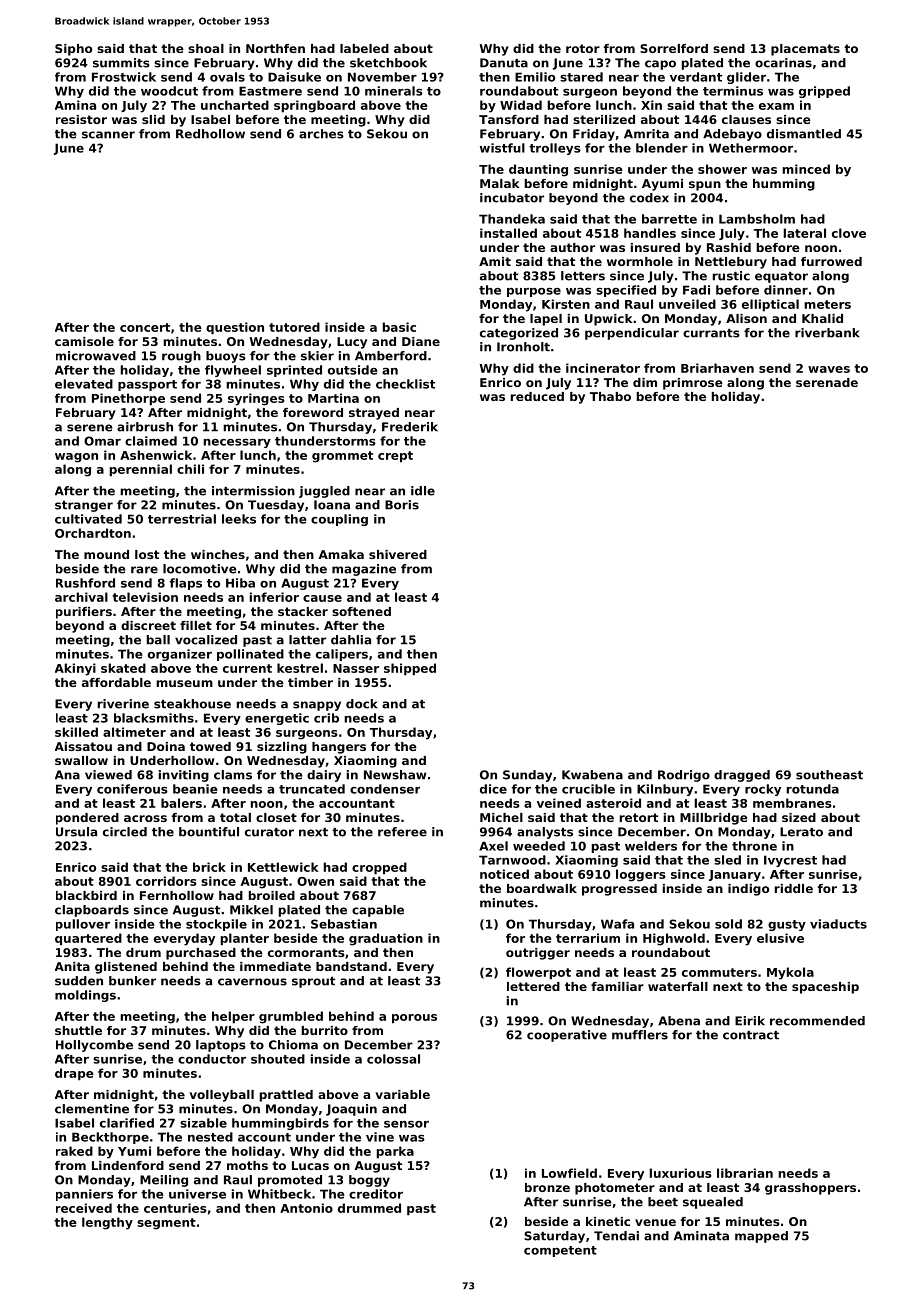 The width and height of the image is (924, 1308). Describe the element at coordinates (650, 233) in the image. I see `handles` at that location.
